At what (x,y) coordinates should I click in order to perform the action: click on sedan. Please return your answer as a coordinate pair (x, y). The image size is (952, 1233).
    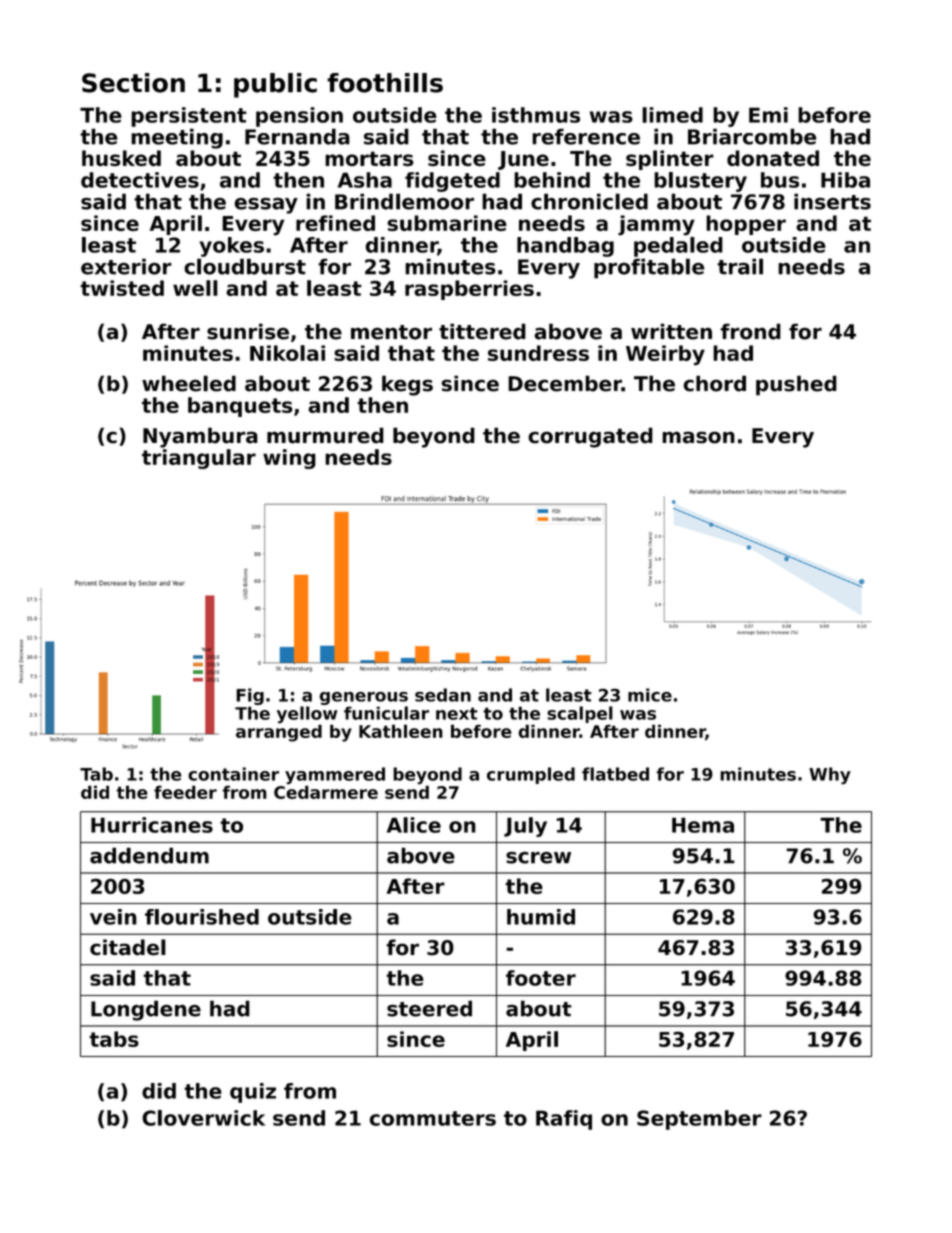
    Looking at the image, I should click on (443, 695).
